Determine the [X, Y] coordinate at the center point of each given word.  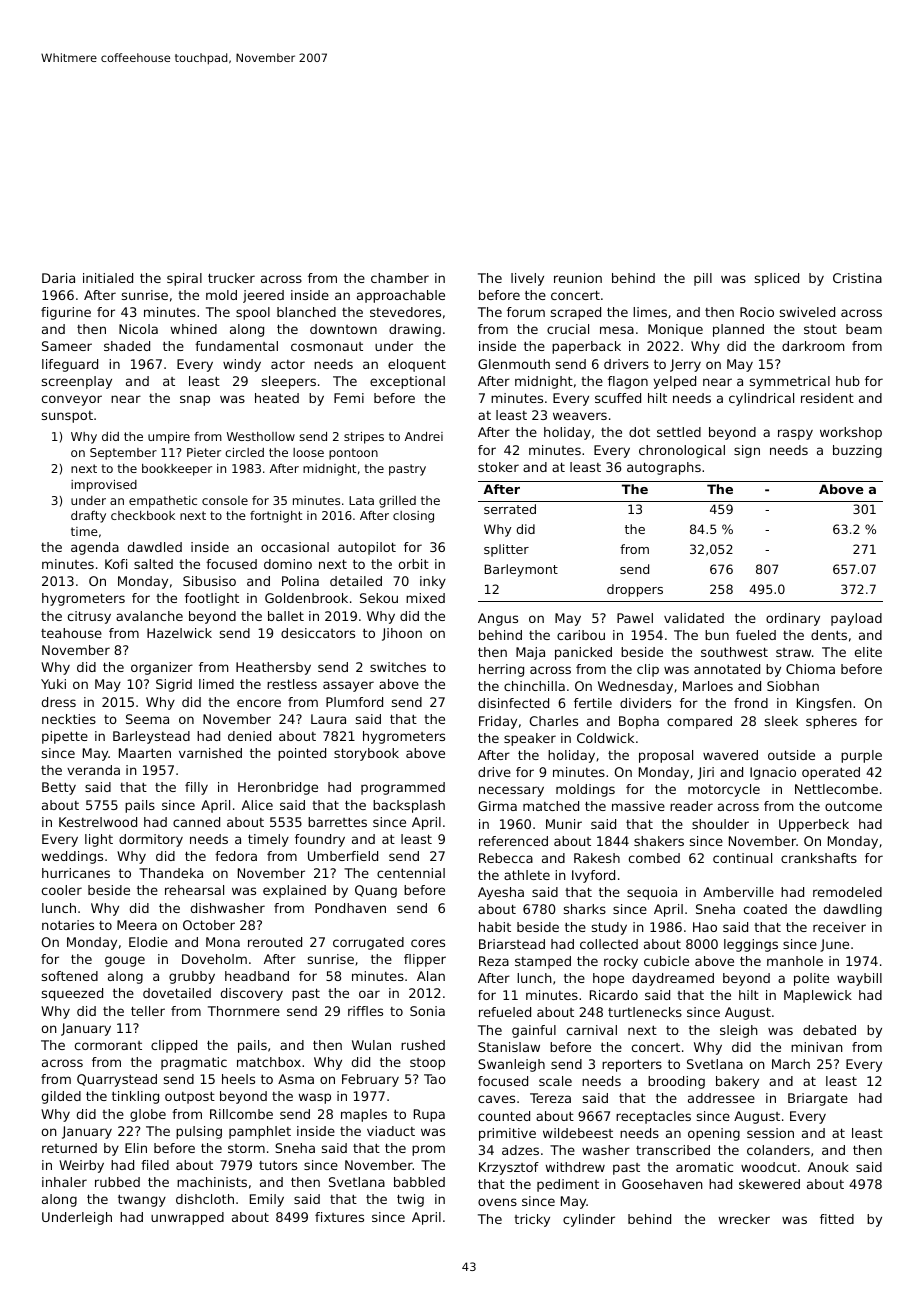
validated [694, 618]
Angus [498, 619]
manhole [795, 961]
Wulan [371, 1045]
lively [527, 279]
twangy [142, 1201]
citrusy [89, 617]
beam [864, 329]
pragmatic [194, 1063]
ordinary [793, 619]
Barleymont [521, 570]
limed [216, 684]
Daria [58, 278]
